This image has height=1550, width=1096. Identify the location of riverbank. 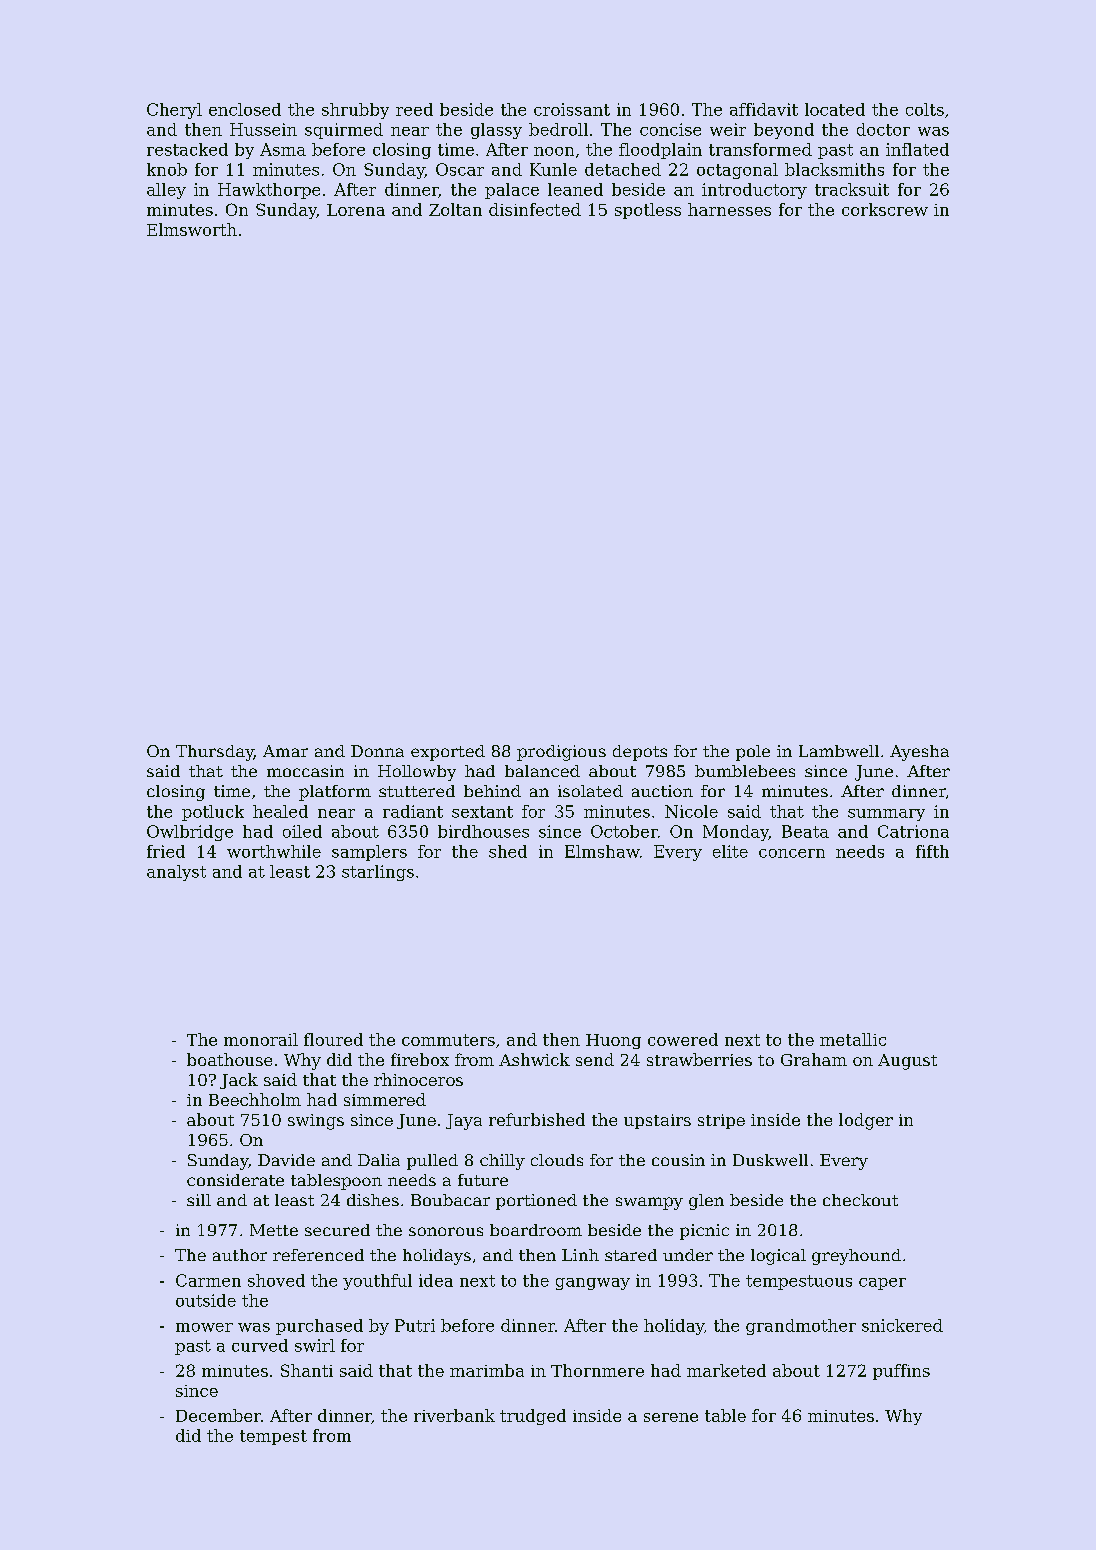
(454, 1415).
